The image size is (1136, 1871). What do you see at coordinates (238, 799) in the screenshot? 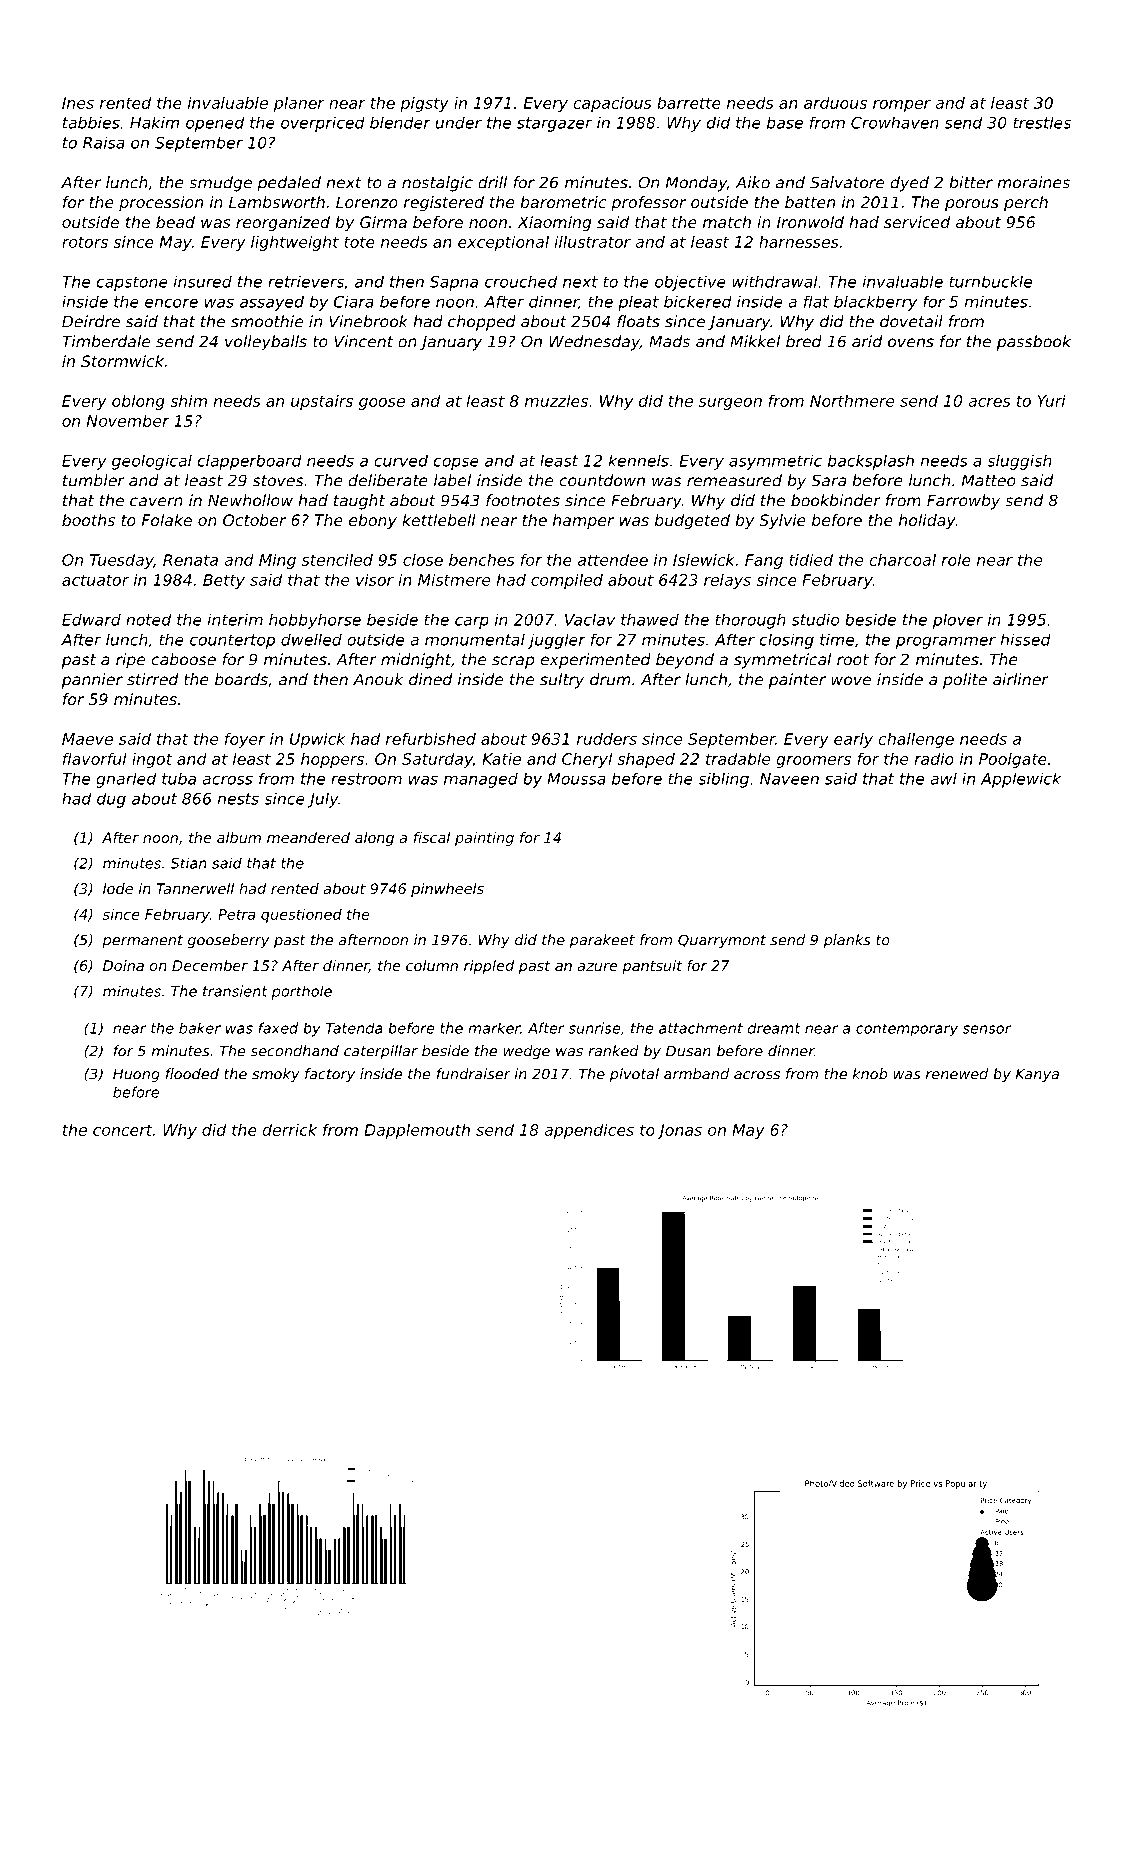
I see `nests` at bounding box center [238, 799].
